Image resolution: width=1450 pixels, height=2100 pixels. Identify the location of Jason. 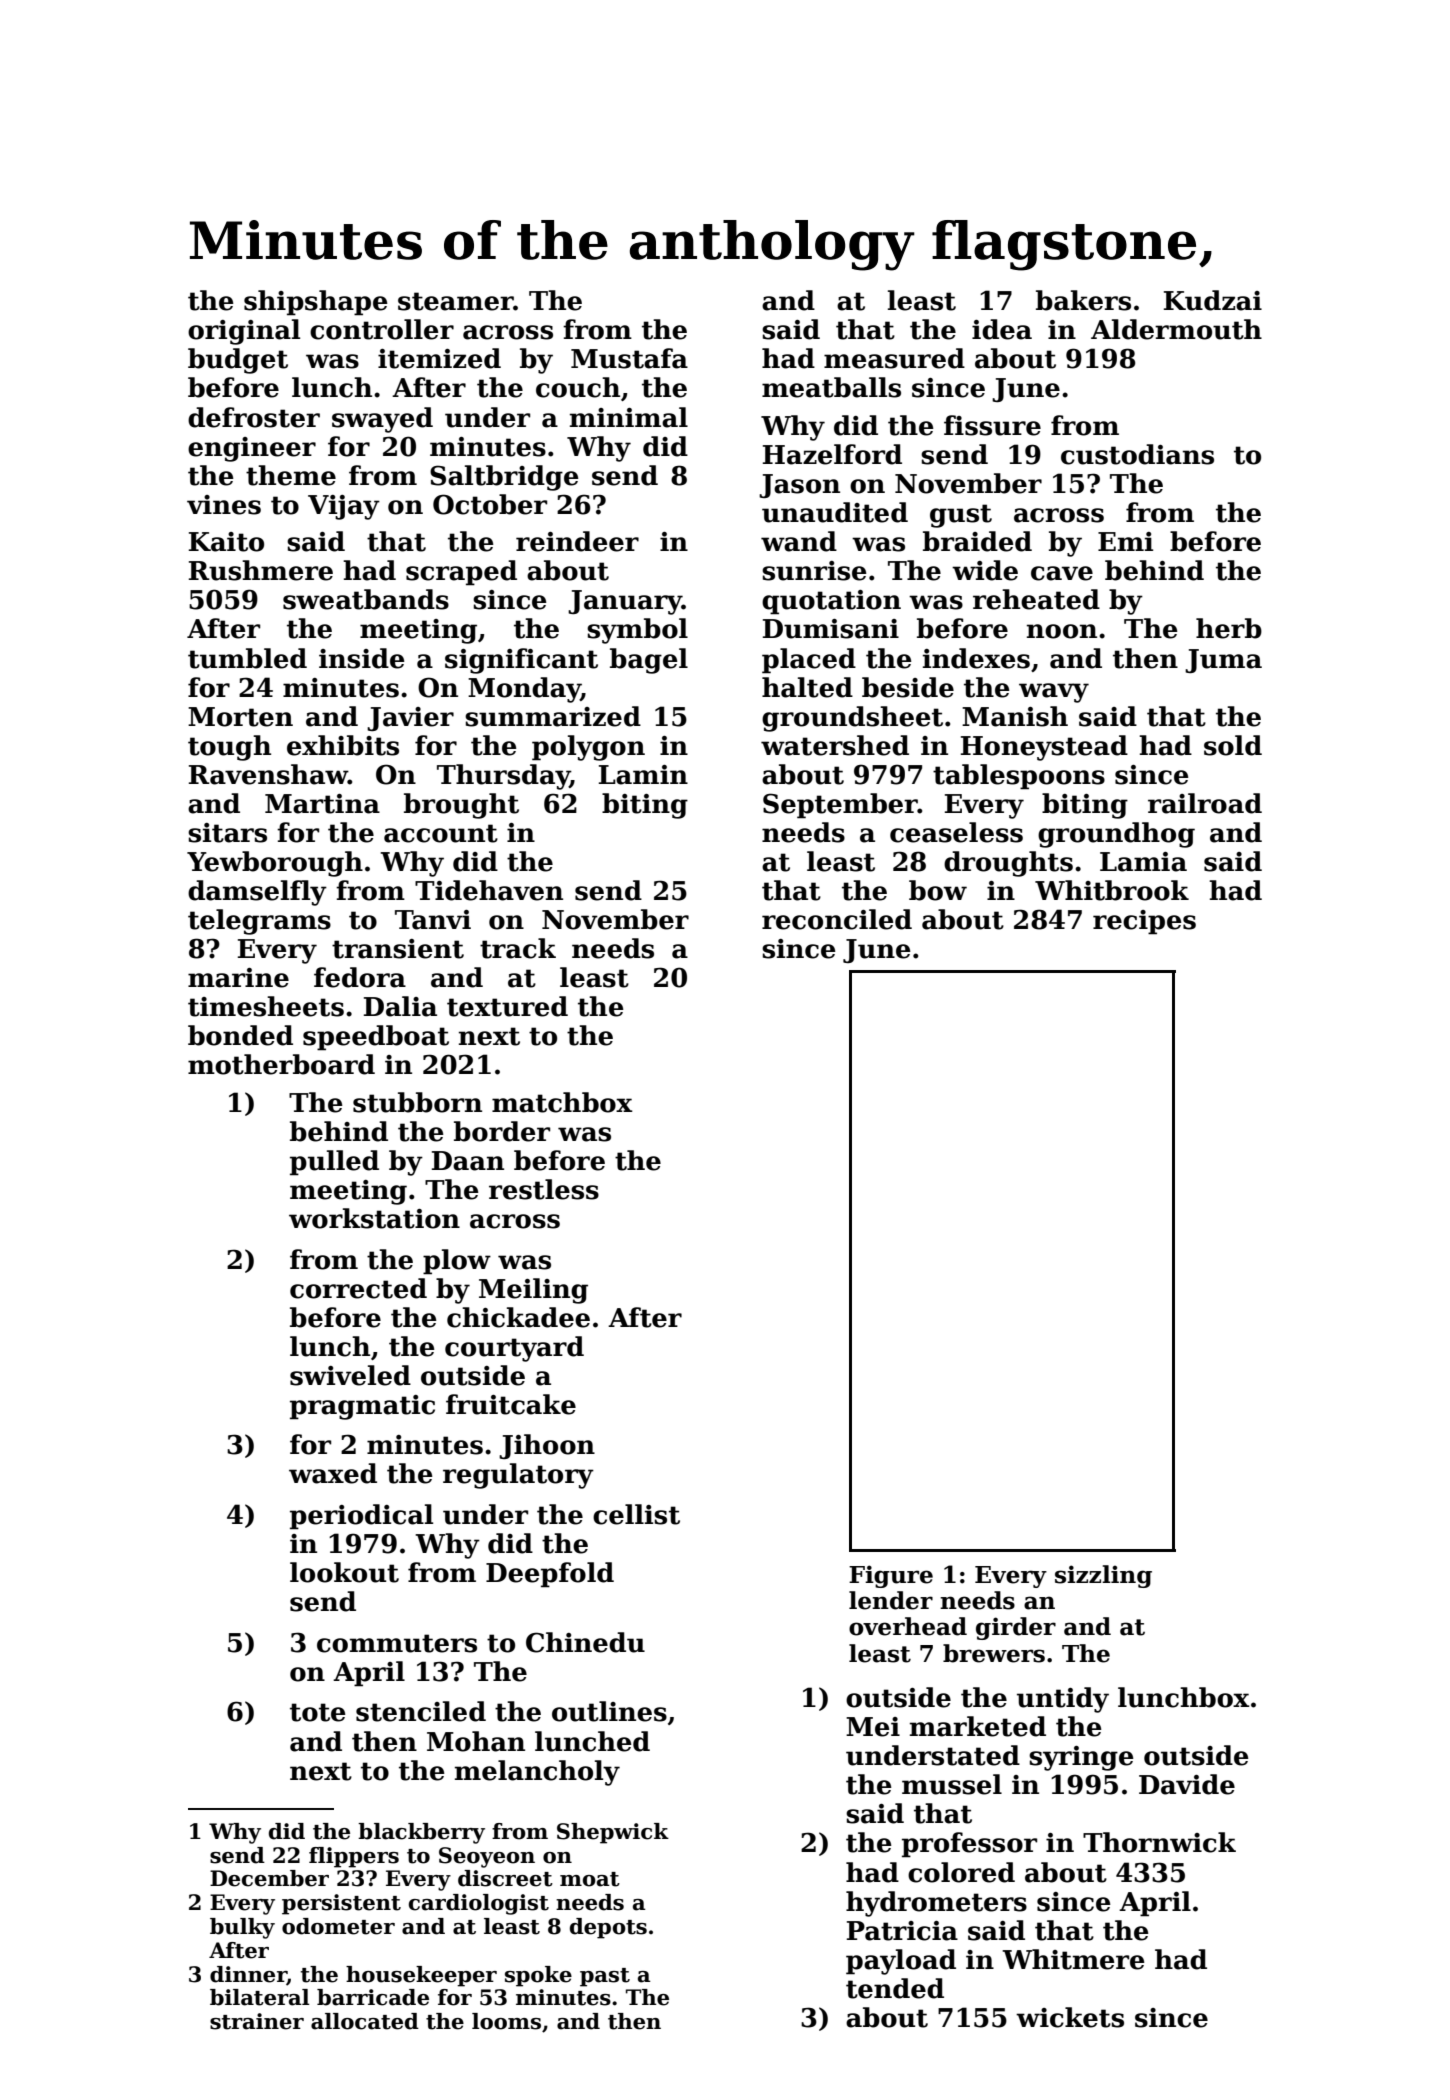
(799, 486).
